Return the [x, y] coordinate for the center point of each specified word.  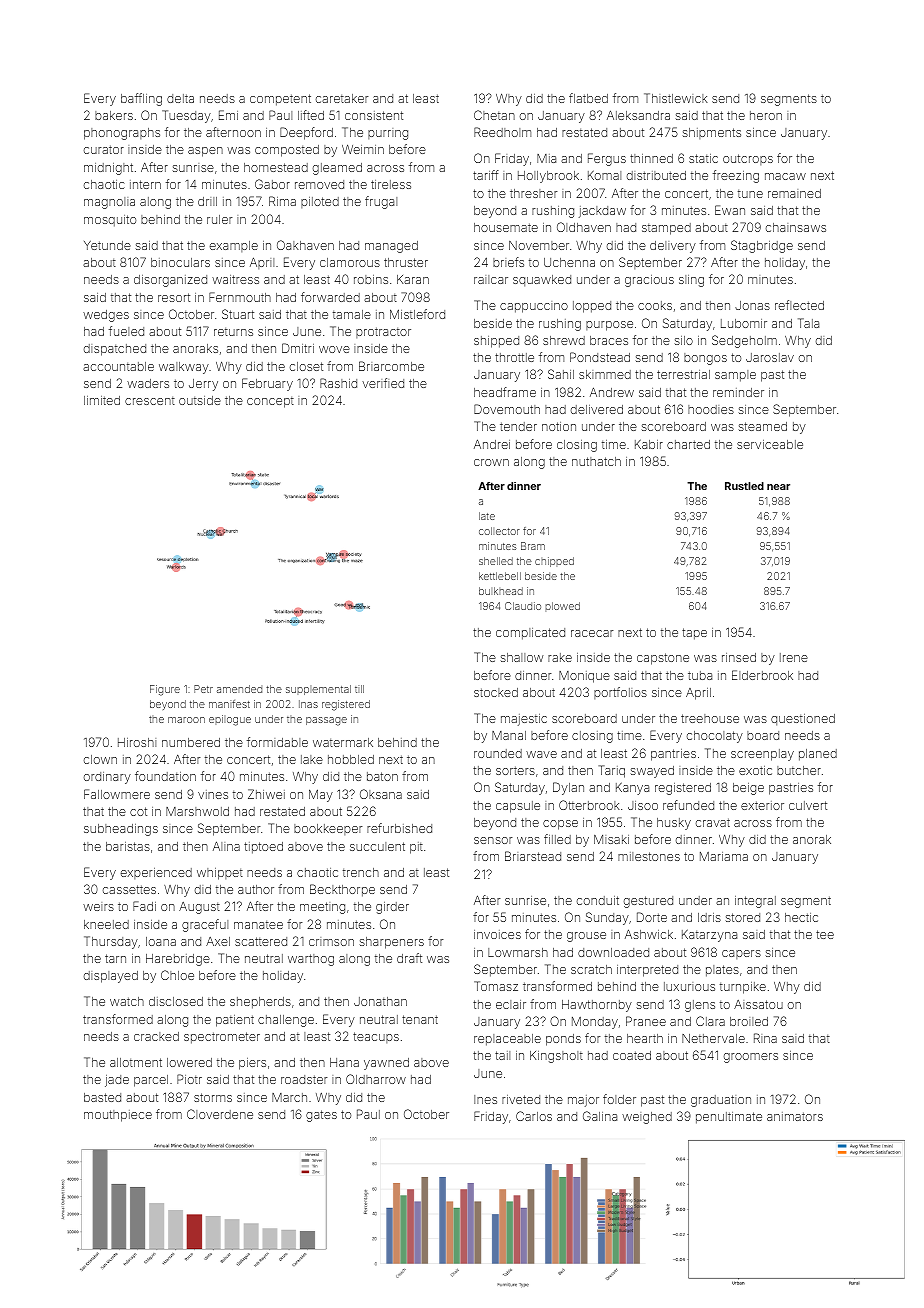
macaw [785, 176]
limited [102, 400]
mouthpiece [118, 1116]
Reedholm [502, 132]
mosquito [110, 221]
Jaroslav [770, 357]
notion [559, 426]
